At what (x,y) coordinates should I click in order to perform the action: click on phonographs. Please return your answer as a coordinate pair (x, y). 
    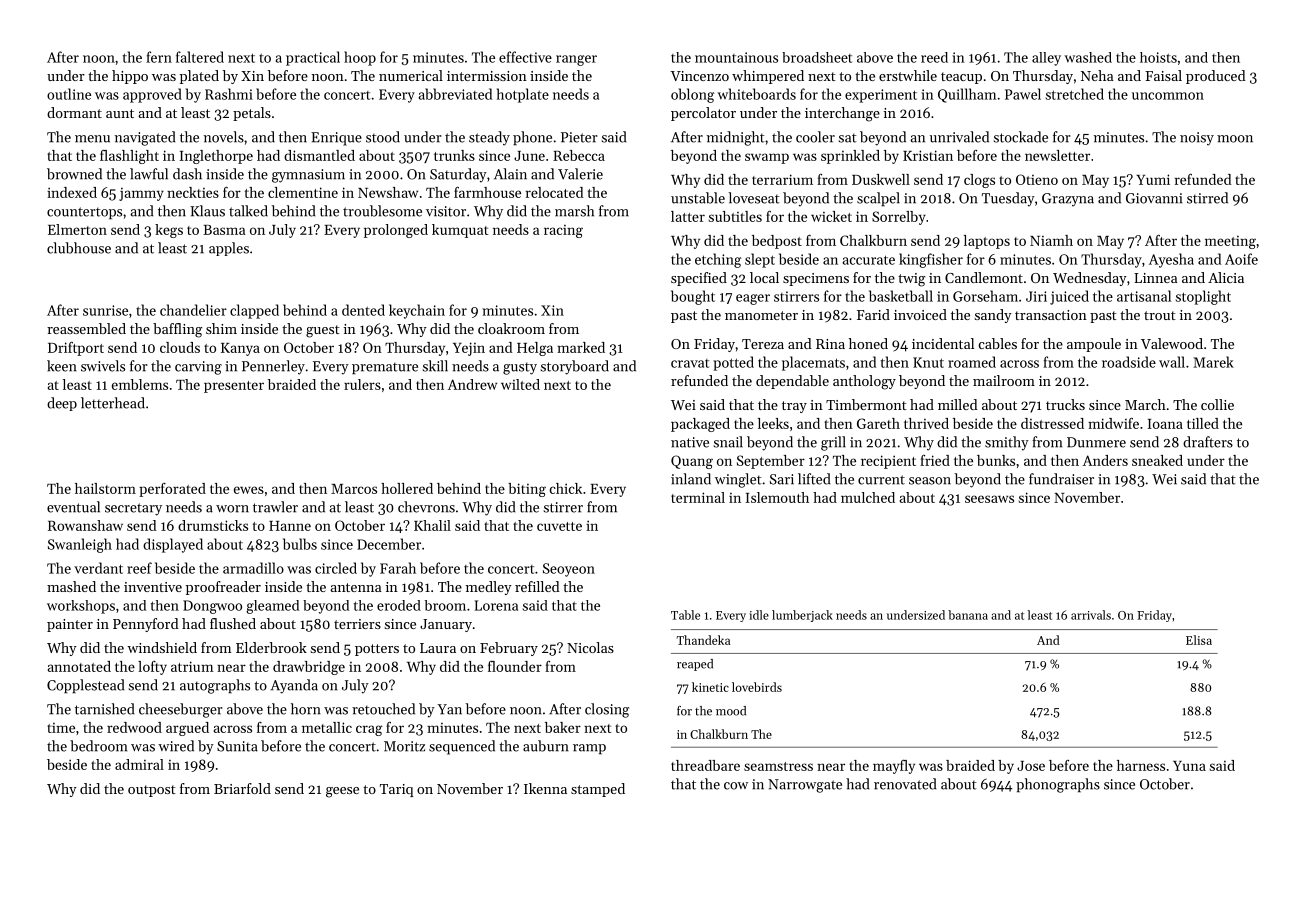
    Looking at the image, I should click on (1058, 785).
